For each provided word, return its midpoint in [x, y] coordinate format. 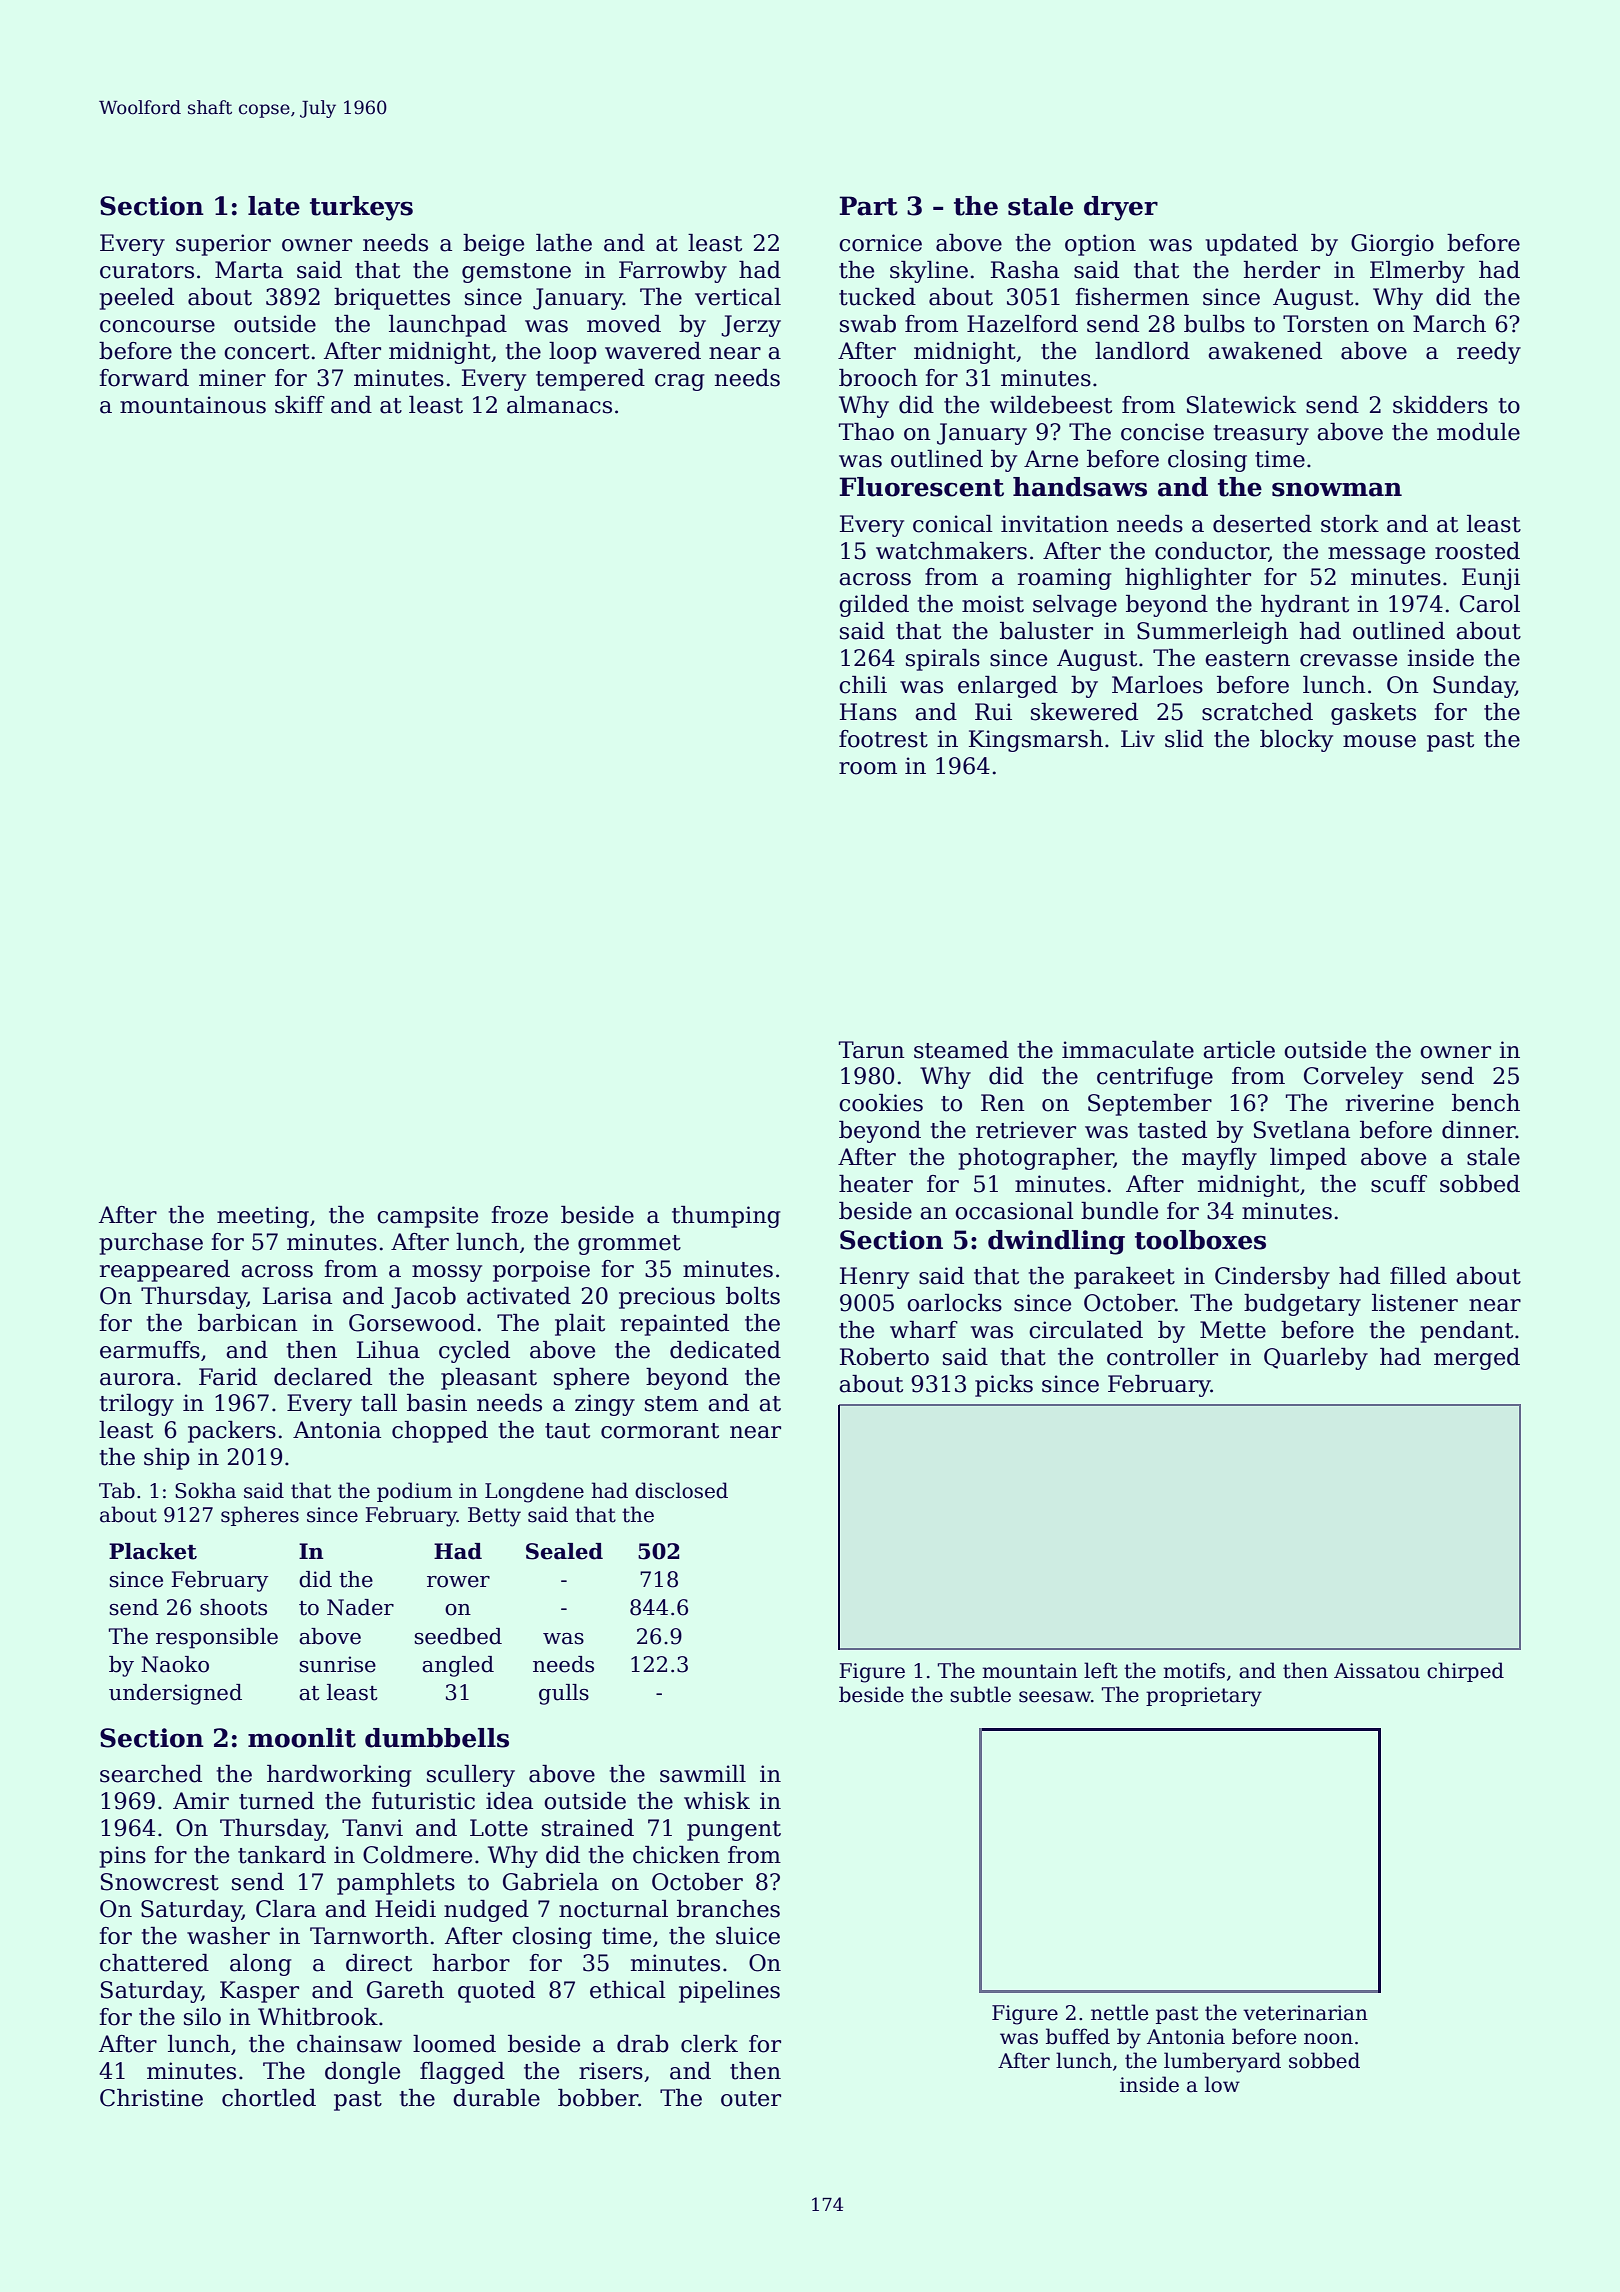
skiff [300, 405]
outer [751, 2099]
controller [1162, 1357]
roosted [1477, 551]
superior [223, 245]
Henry [874, 1278]
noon [1328, 2039]
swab [868, 324]
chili [863, 685]
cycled [474, 1352]
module [1478, 432]
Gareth [405, 1990]
